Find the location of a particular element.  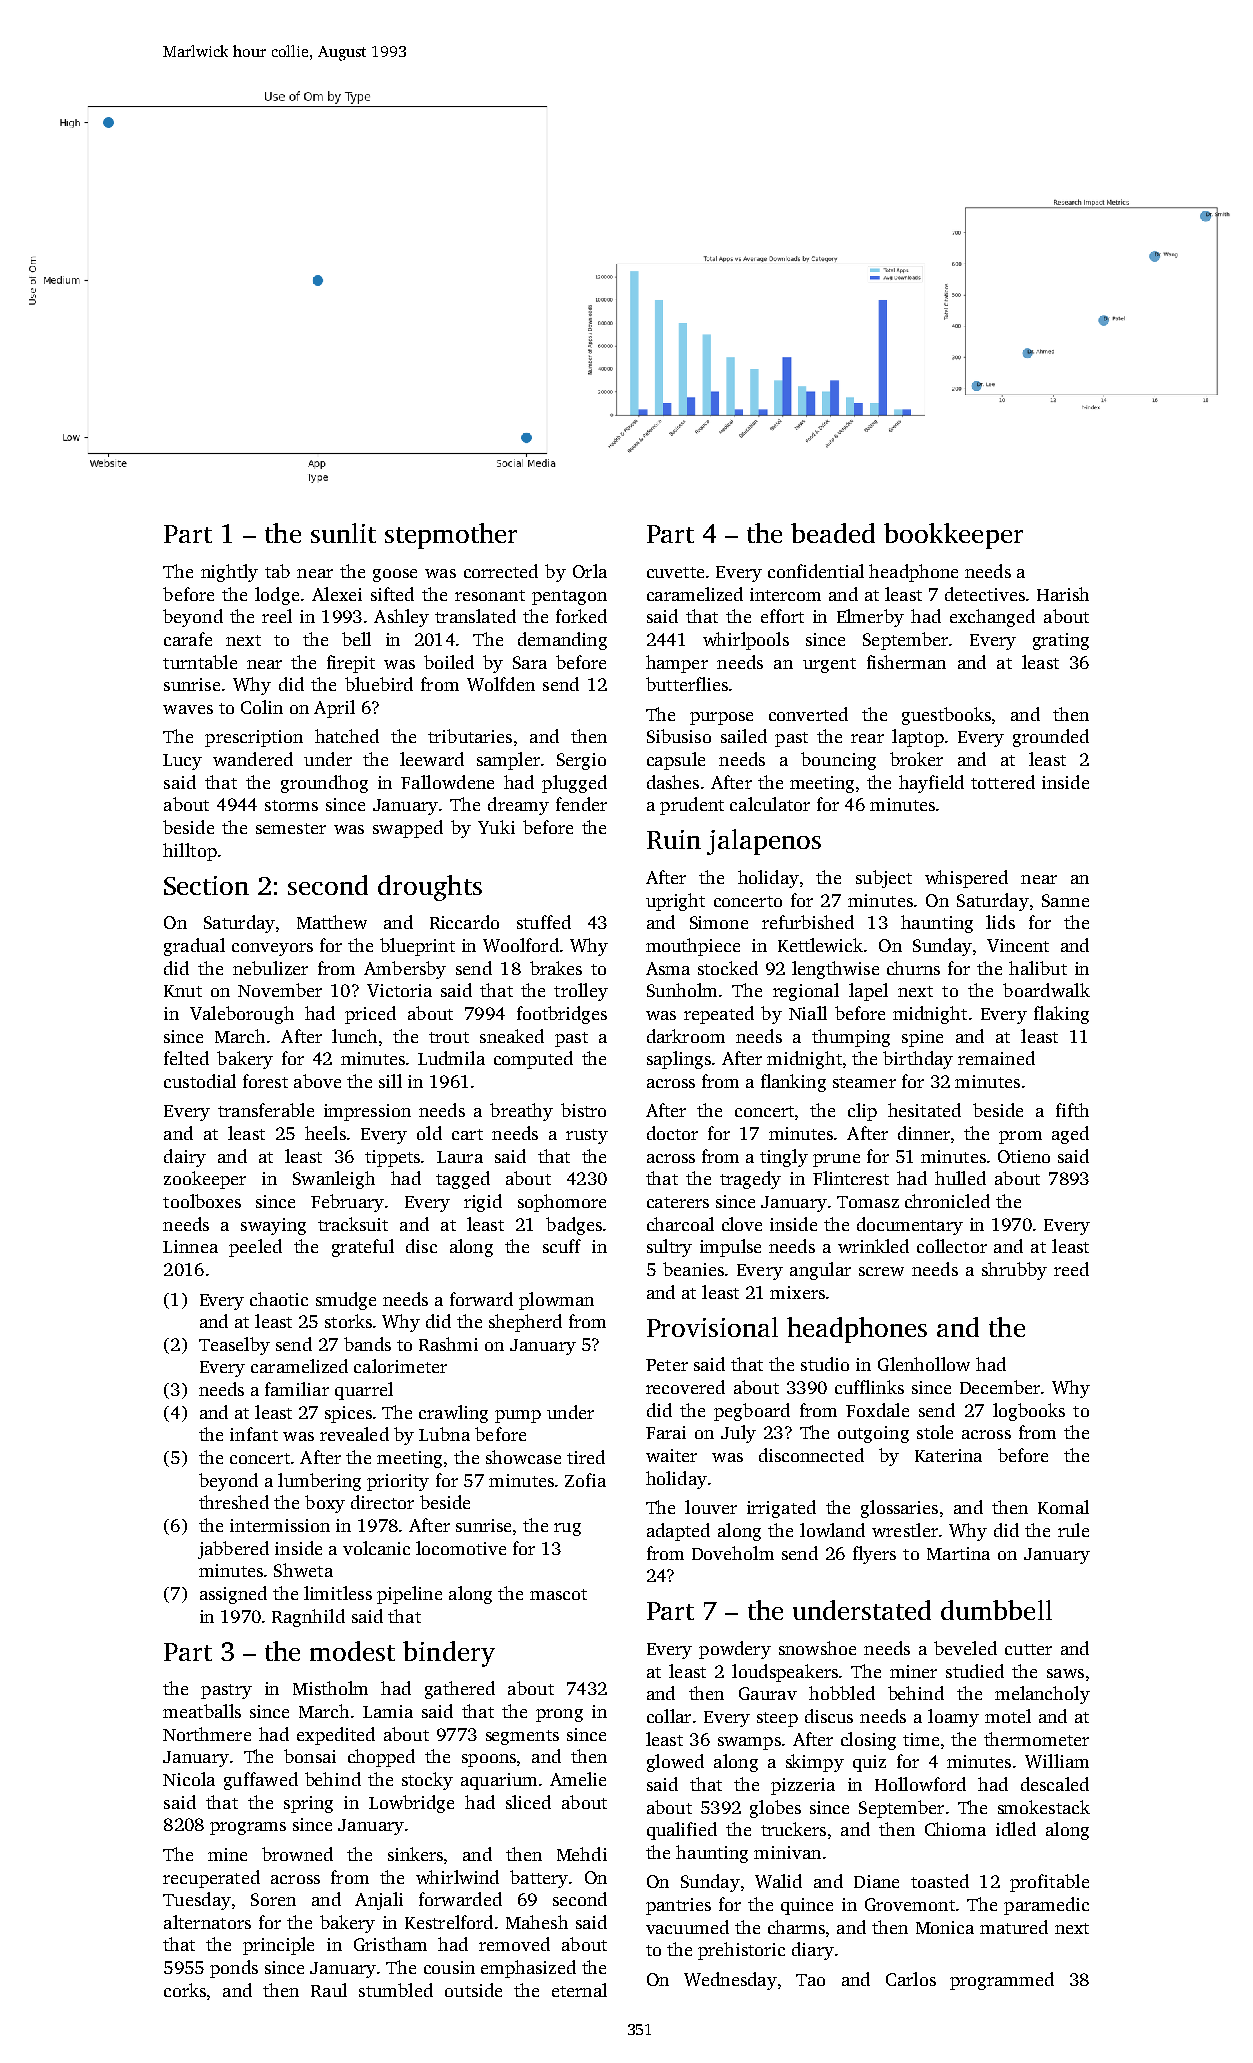

eternal is located at coordinates (579, 1990).
